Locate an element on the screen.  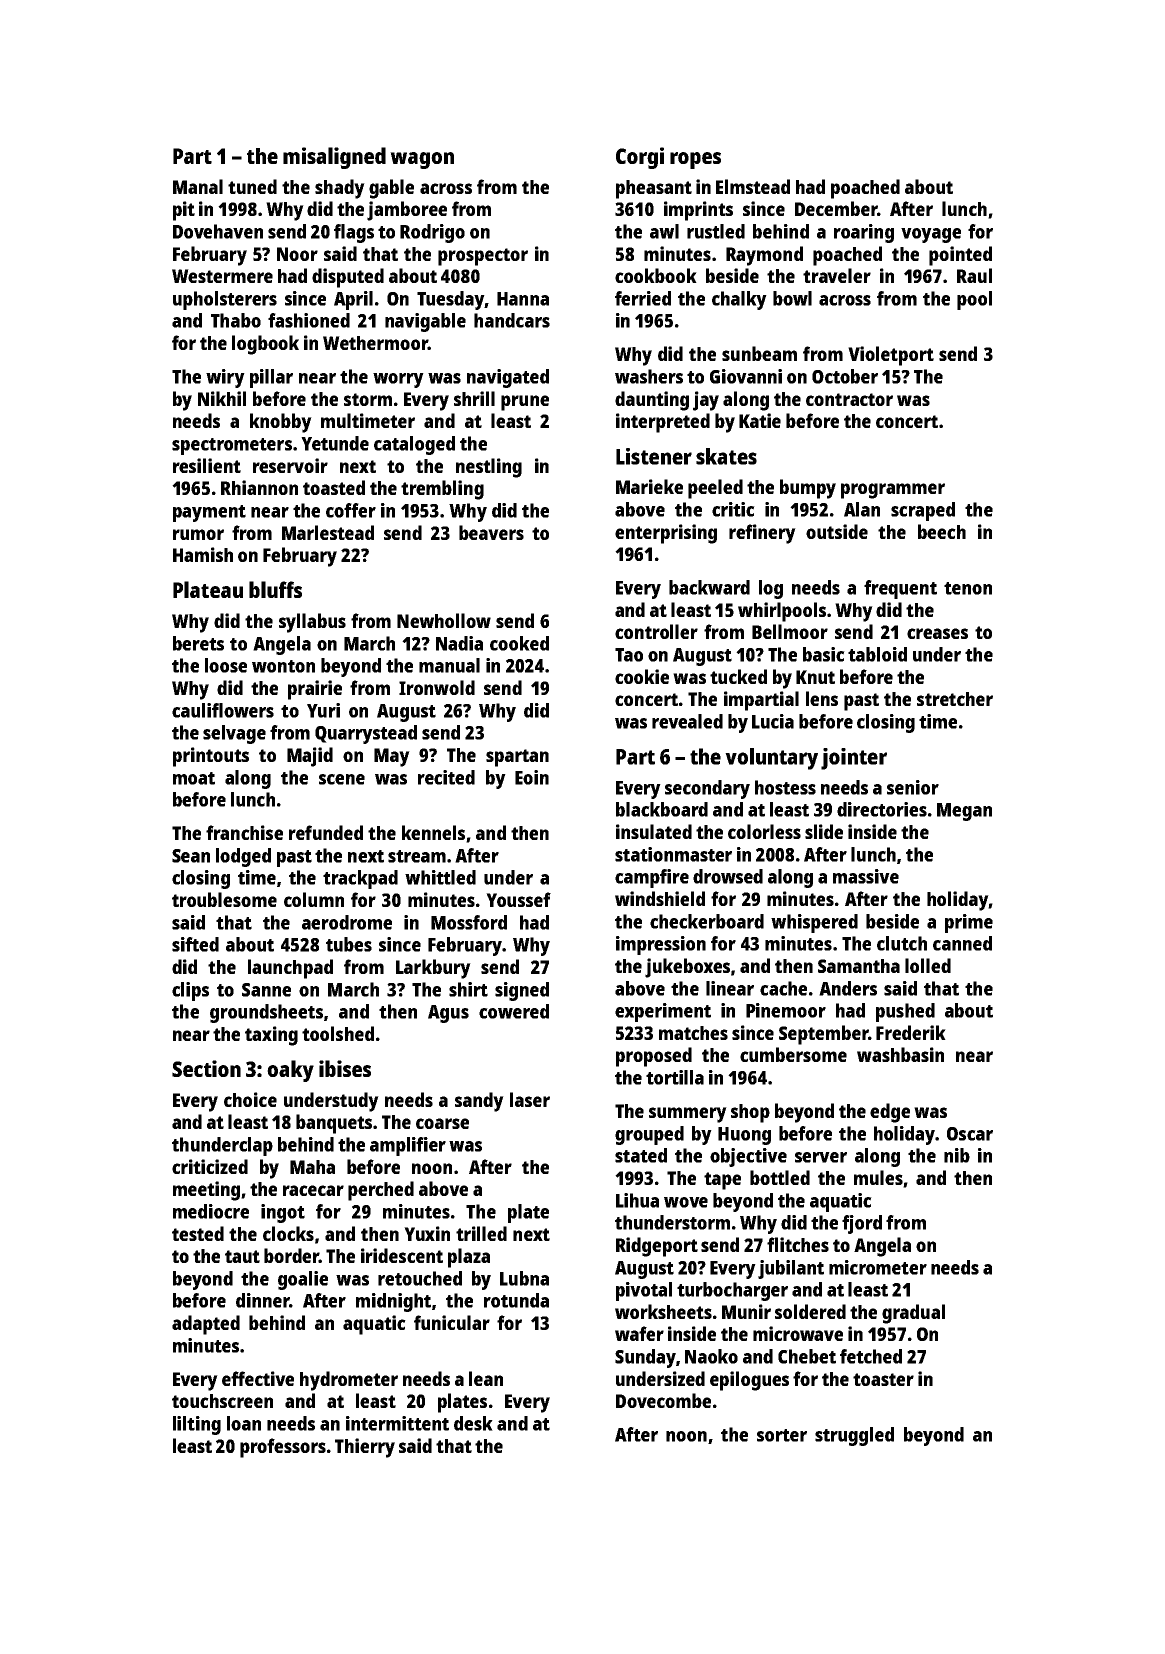
loan is located at coordinates (244, 1423).
